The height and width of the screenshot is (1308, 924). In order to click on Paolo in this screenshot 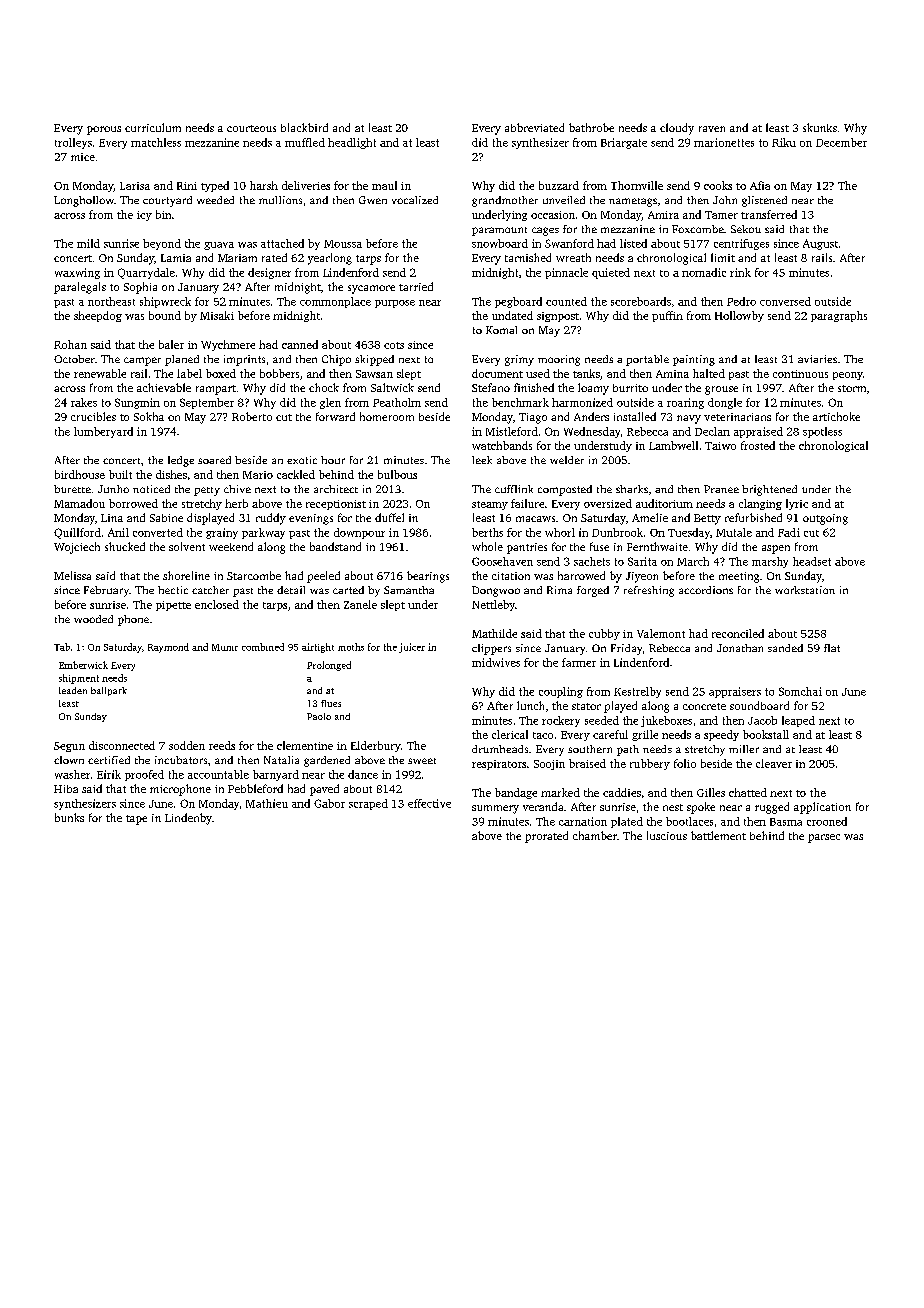, I will do `click(319, 716)`.
